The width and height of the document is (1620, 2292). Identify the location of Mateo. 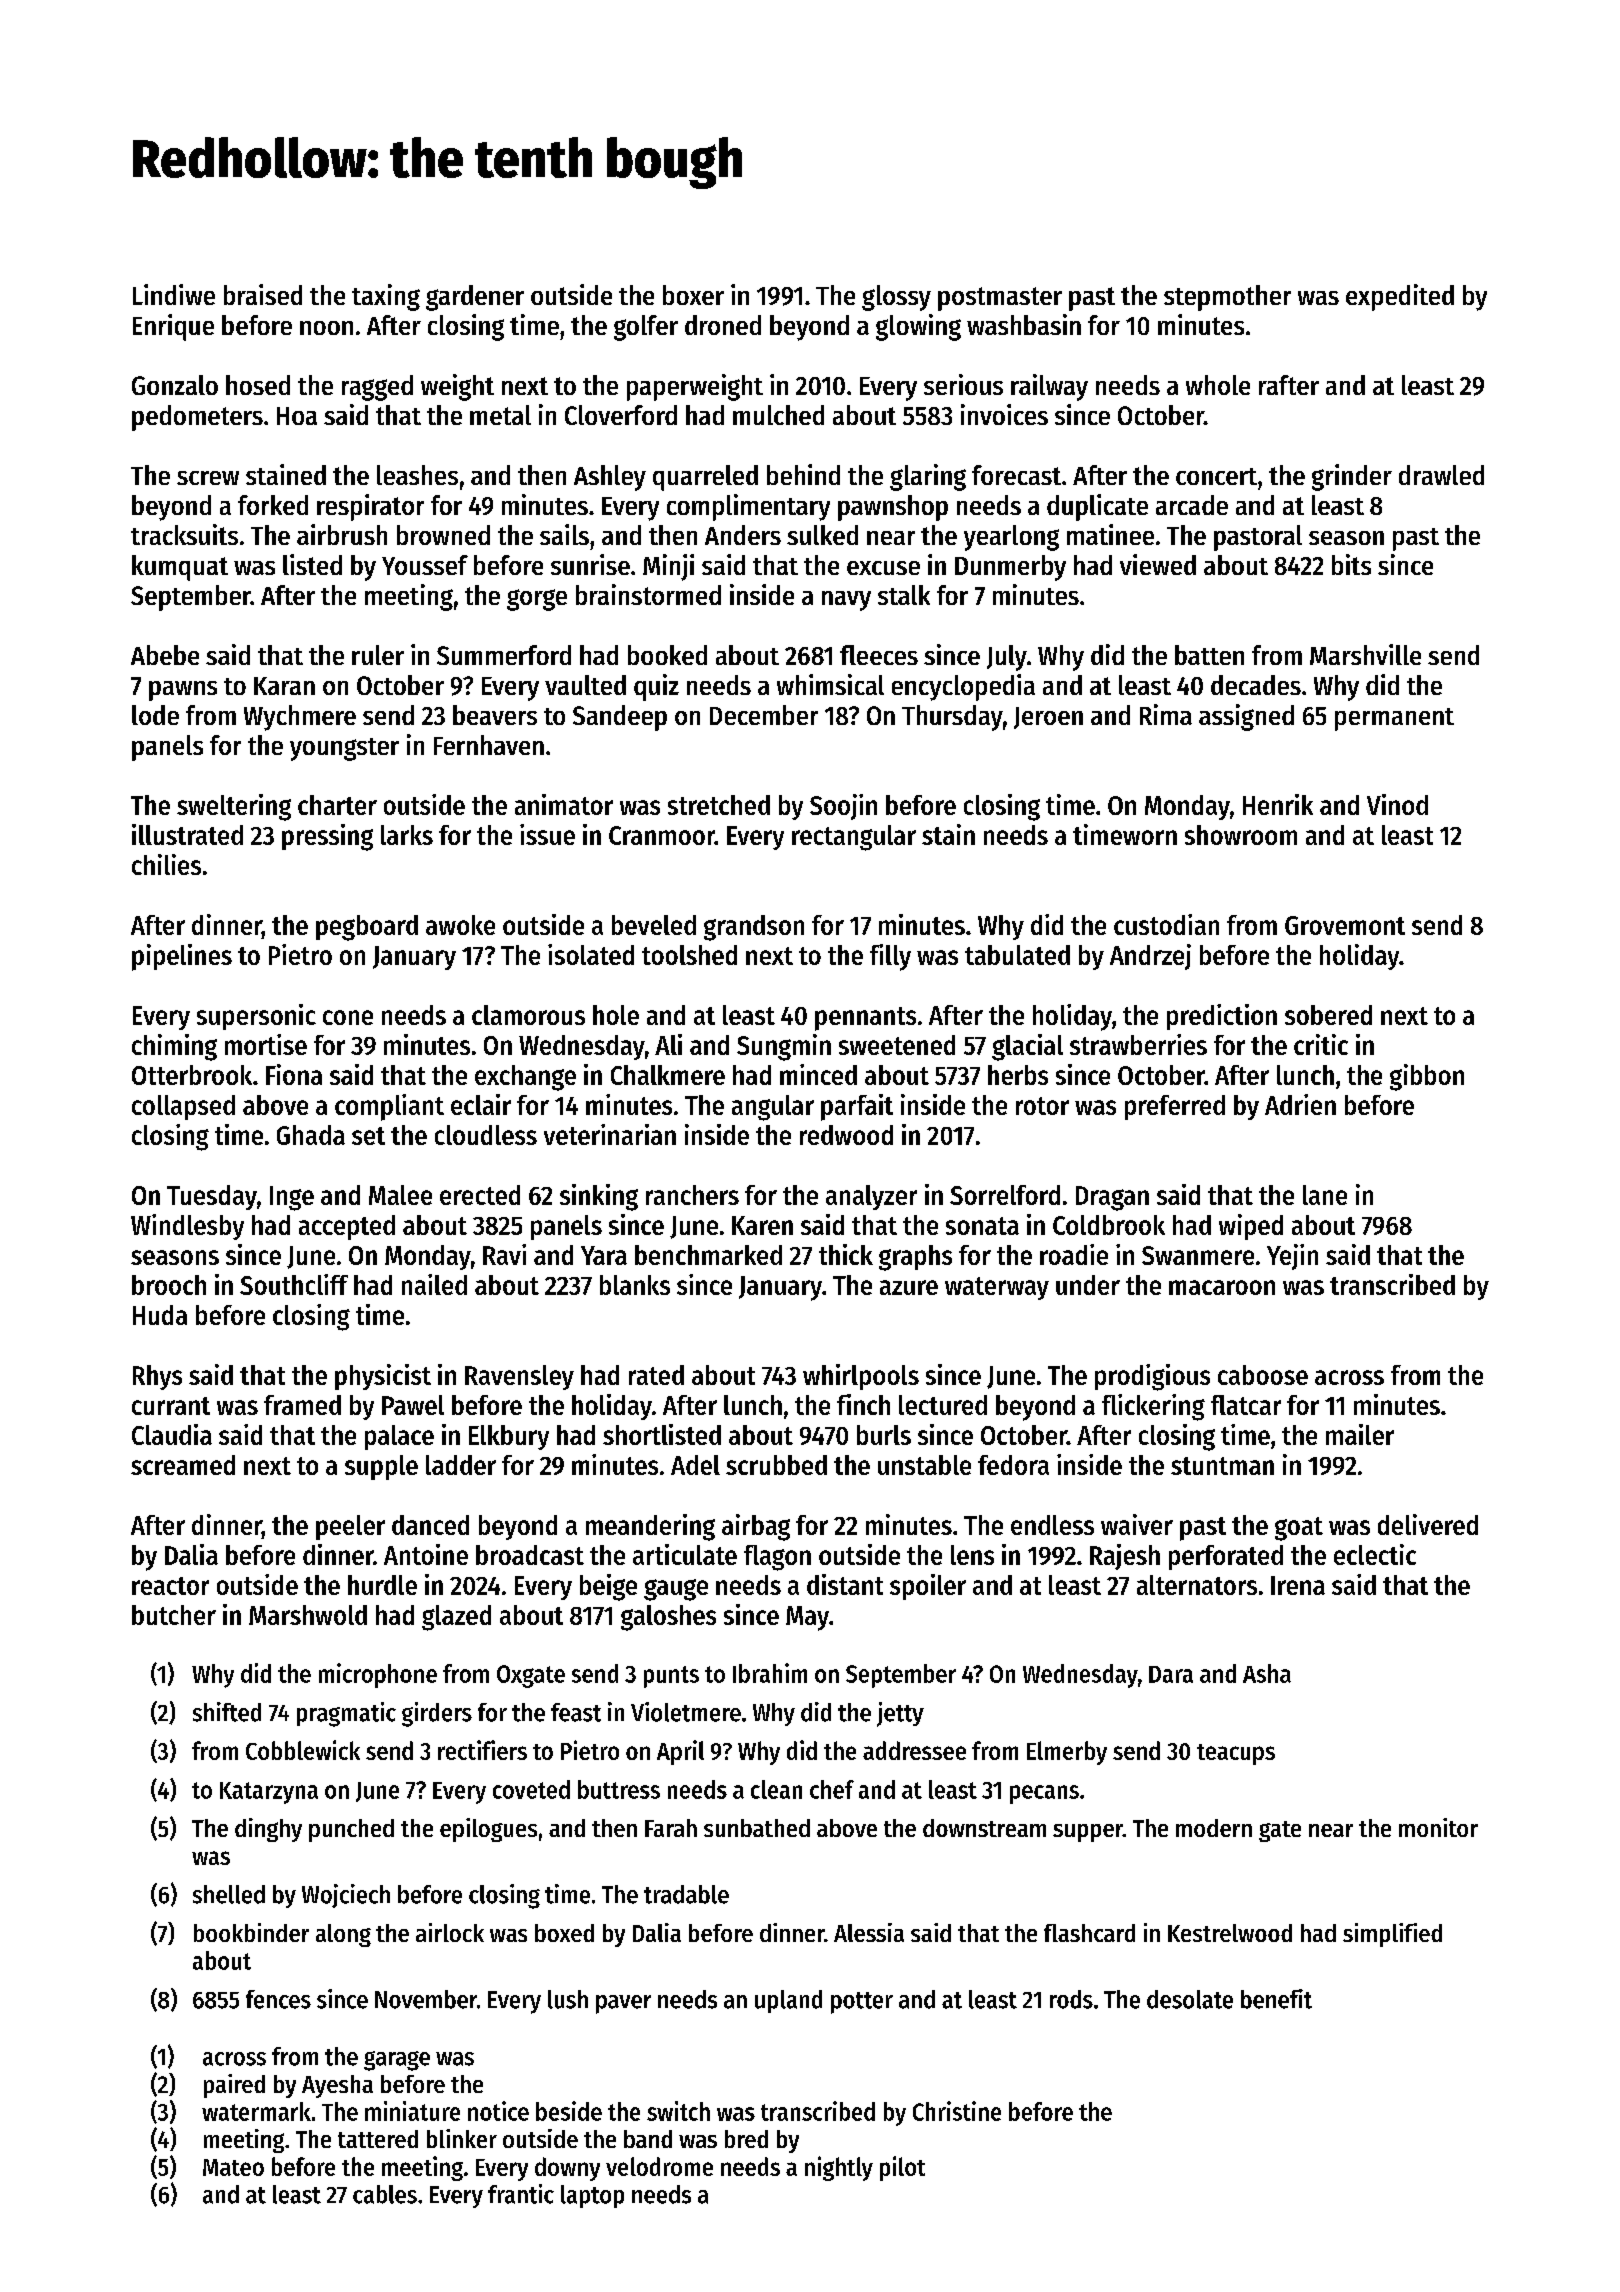
(233, 2167).
